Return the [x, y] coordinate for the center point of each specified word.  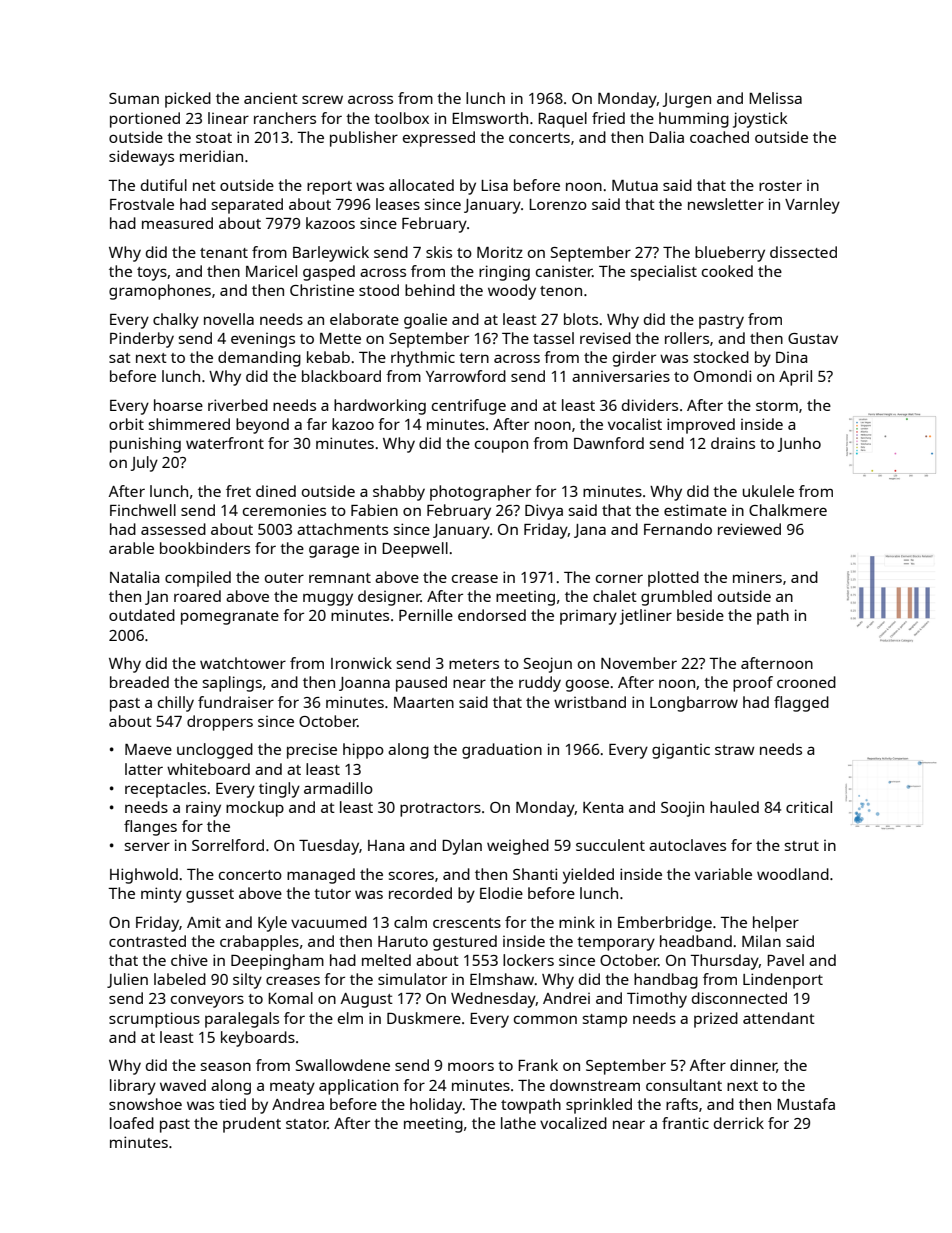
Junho [799, 444]
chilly [176, 704]
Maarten [424, 702]
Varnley [812, 206]
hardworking [380, 407]
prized [716, 1020]
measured [177, 223]
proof [753, 684]
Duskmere [424, 1018]
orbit [126, 424]
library [133, 1087]
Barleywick [331, 254]
